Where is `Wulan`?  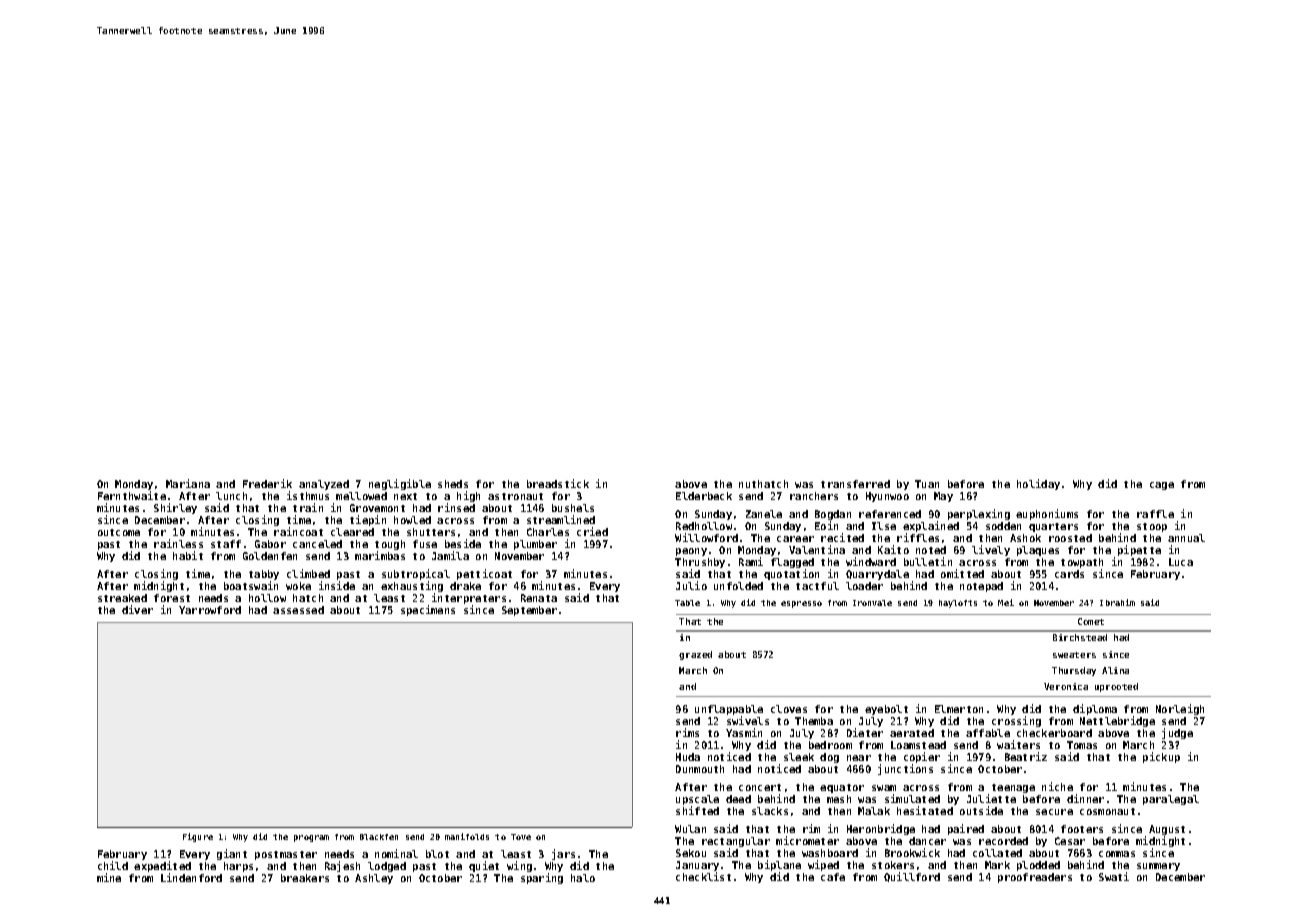
Wulan is located at coordinates (690, 829).
